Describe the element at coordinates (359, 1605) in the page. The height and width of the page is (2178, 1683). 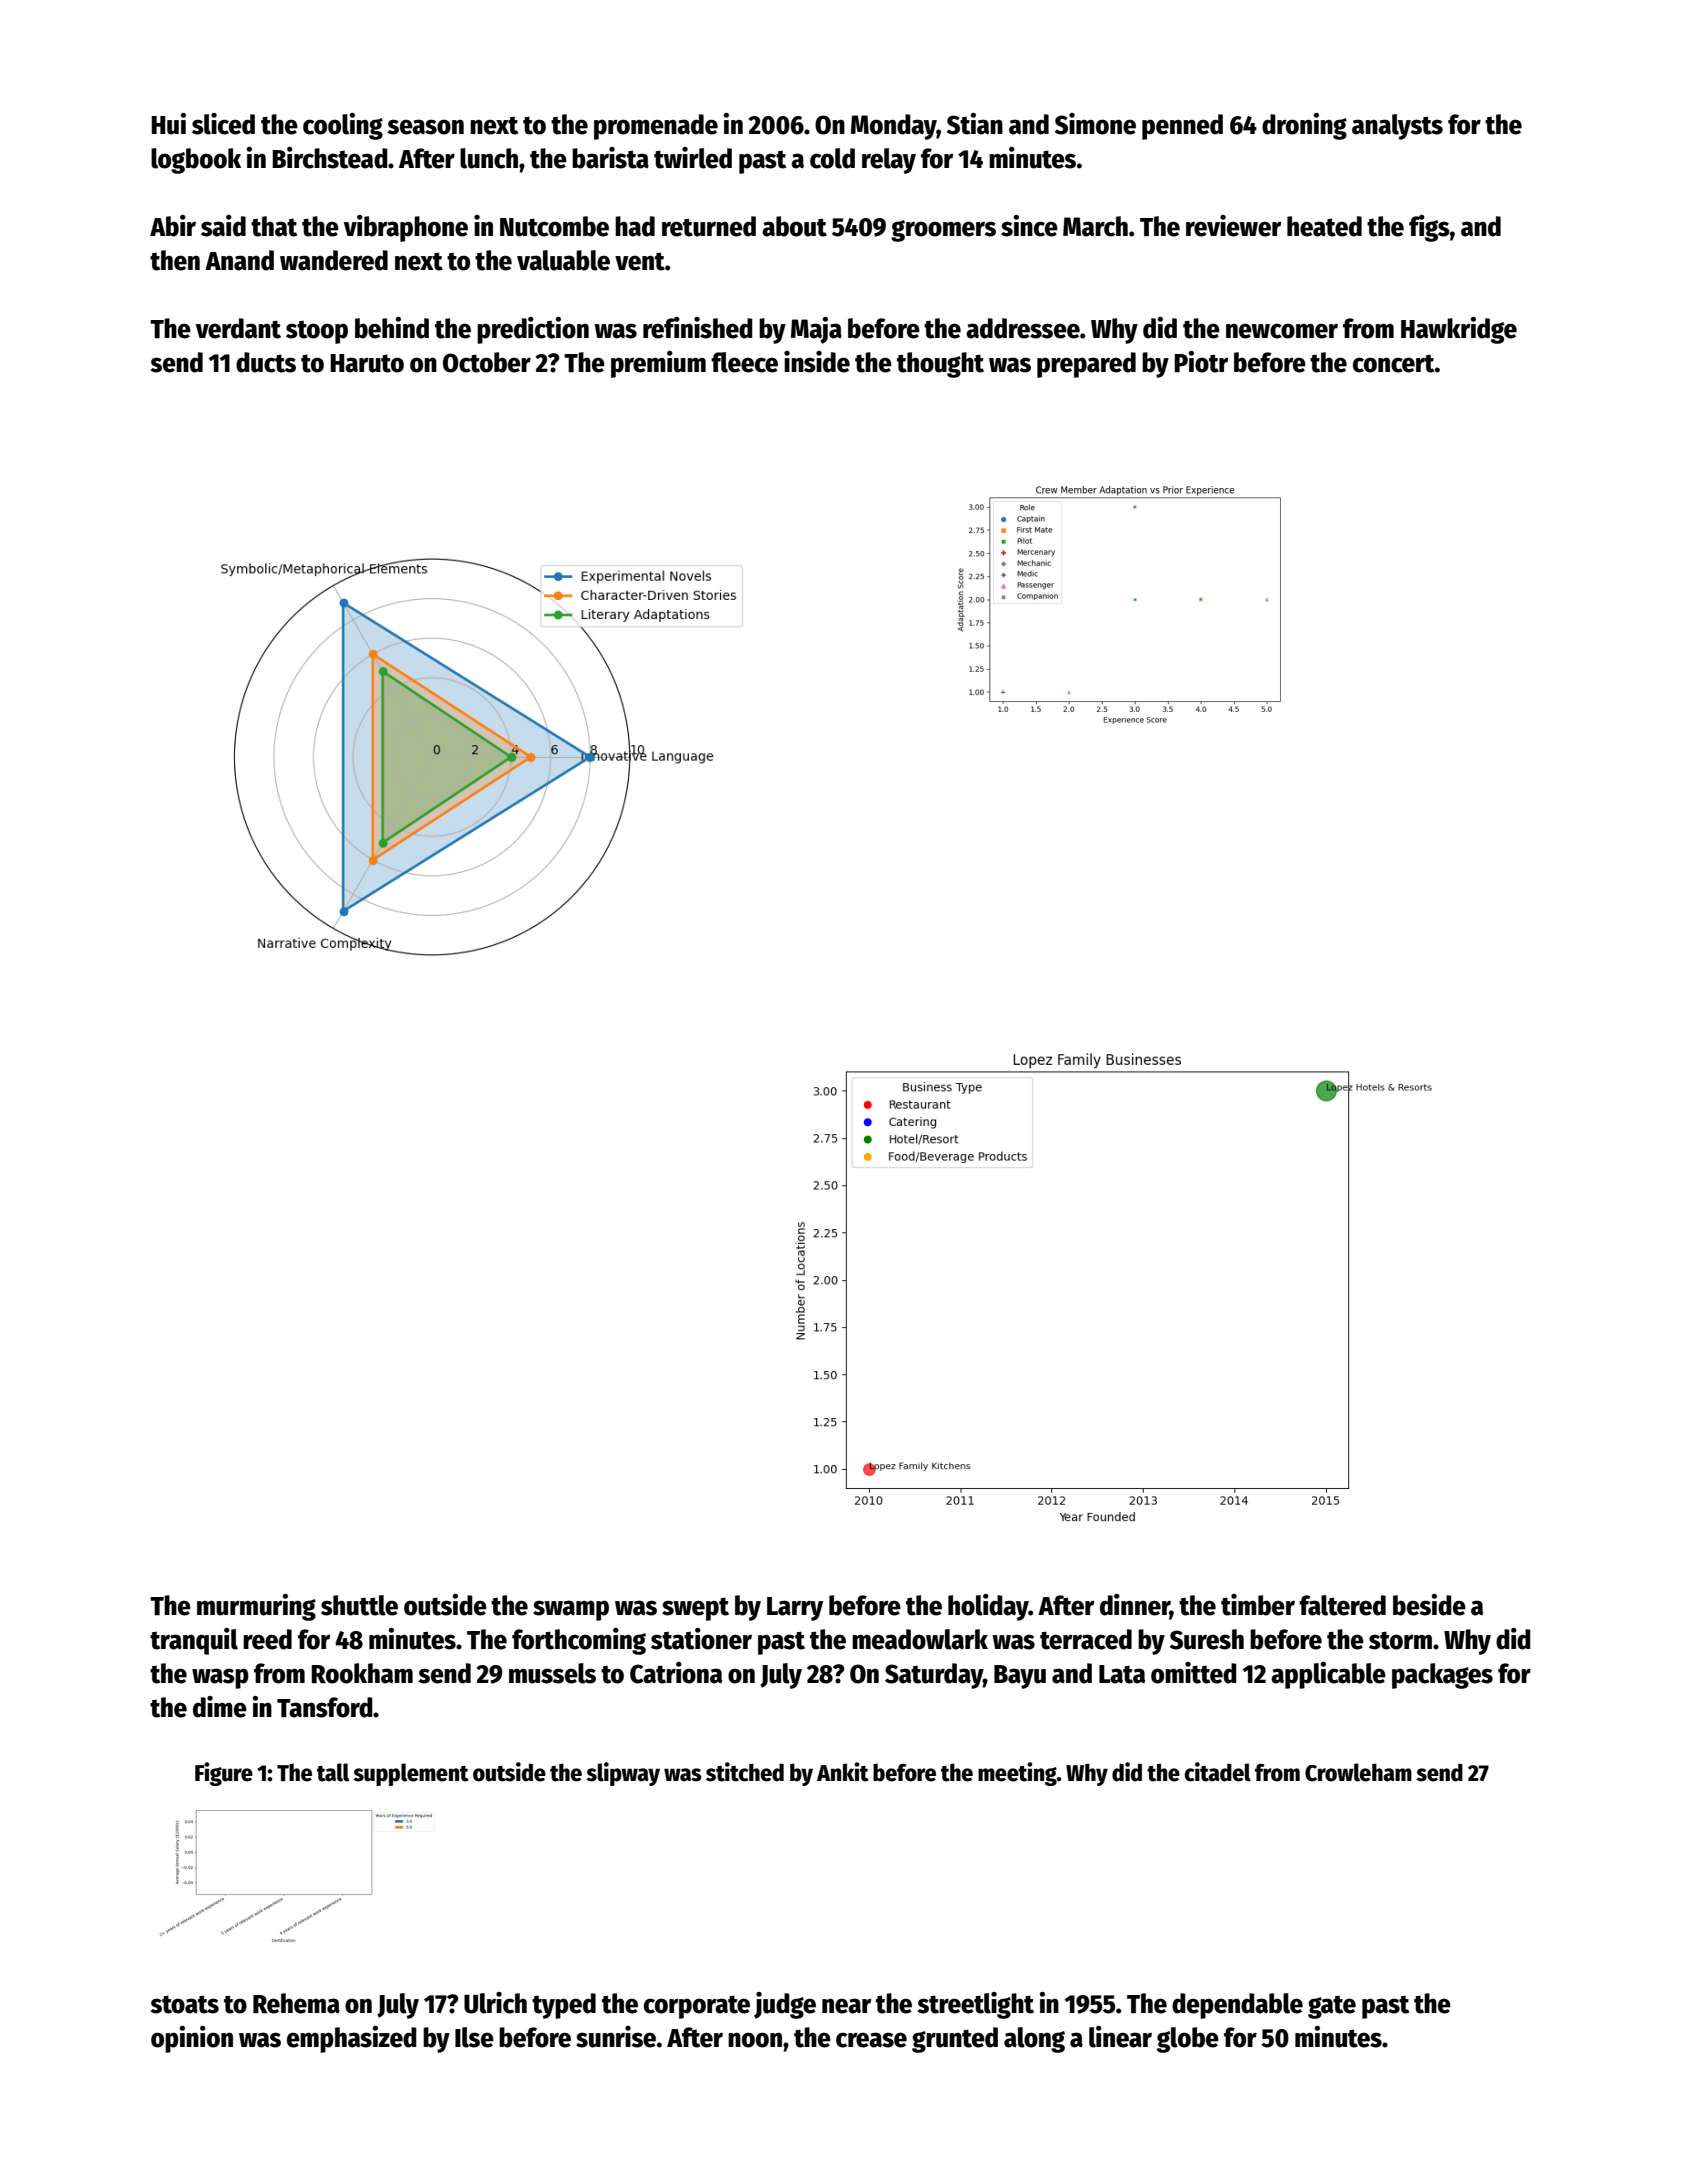
I see `shuttle` at that location.
